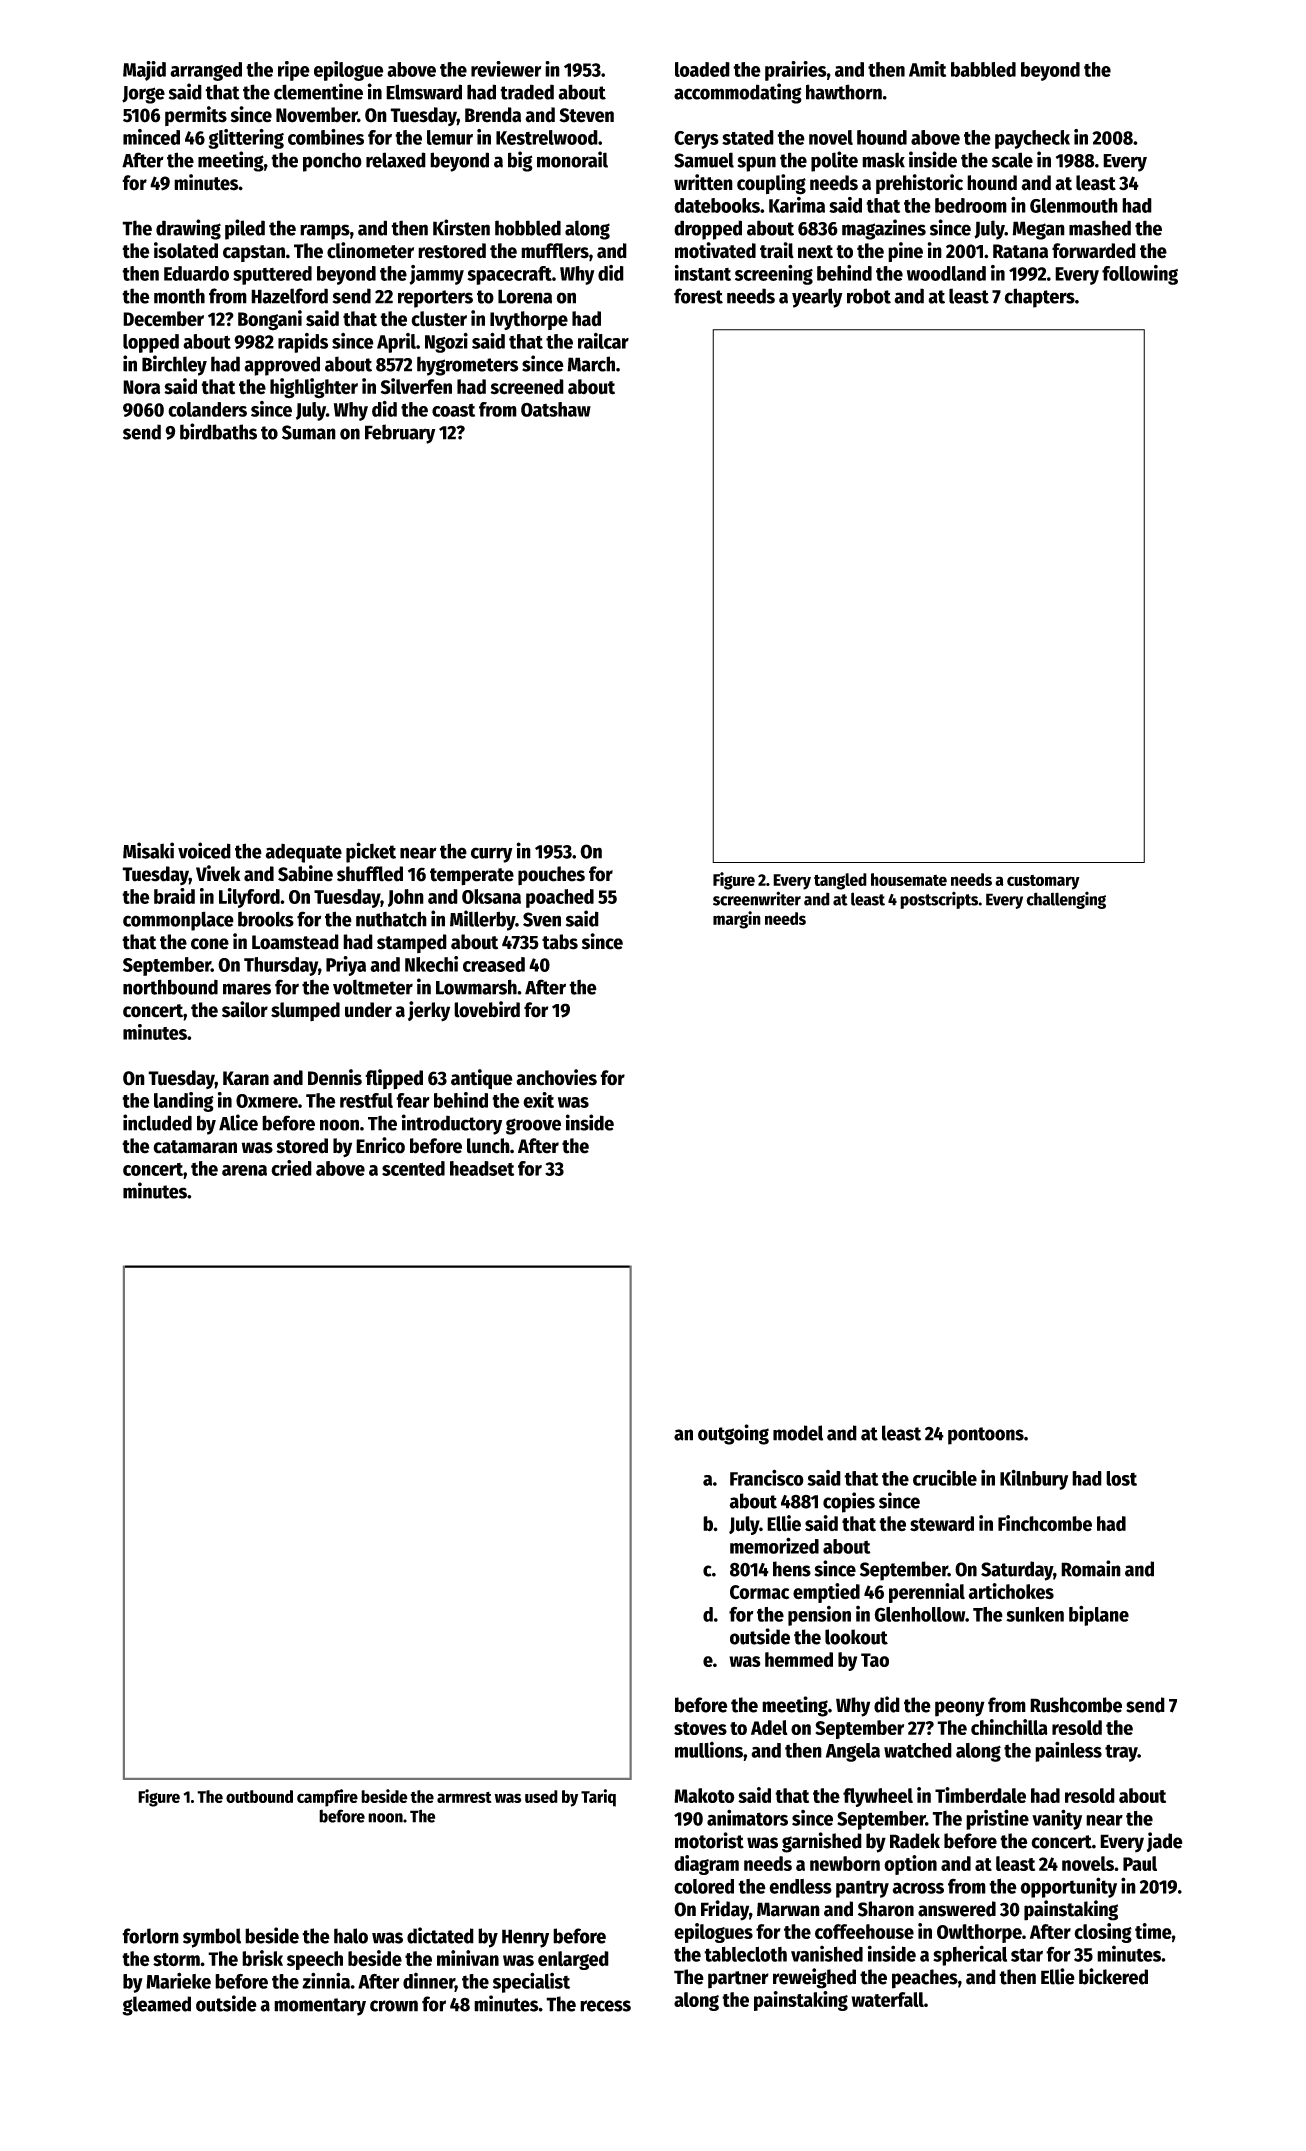 This screenshot has width=1306, height=2151. What do you see at coordinates (909, 879) in the screenshot?
I see `housemate` at bounding box center [909, 879].
